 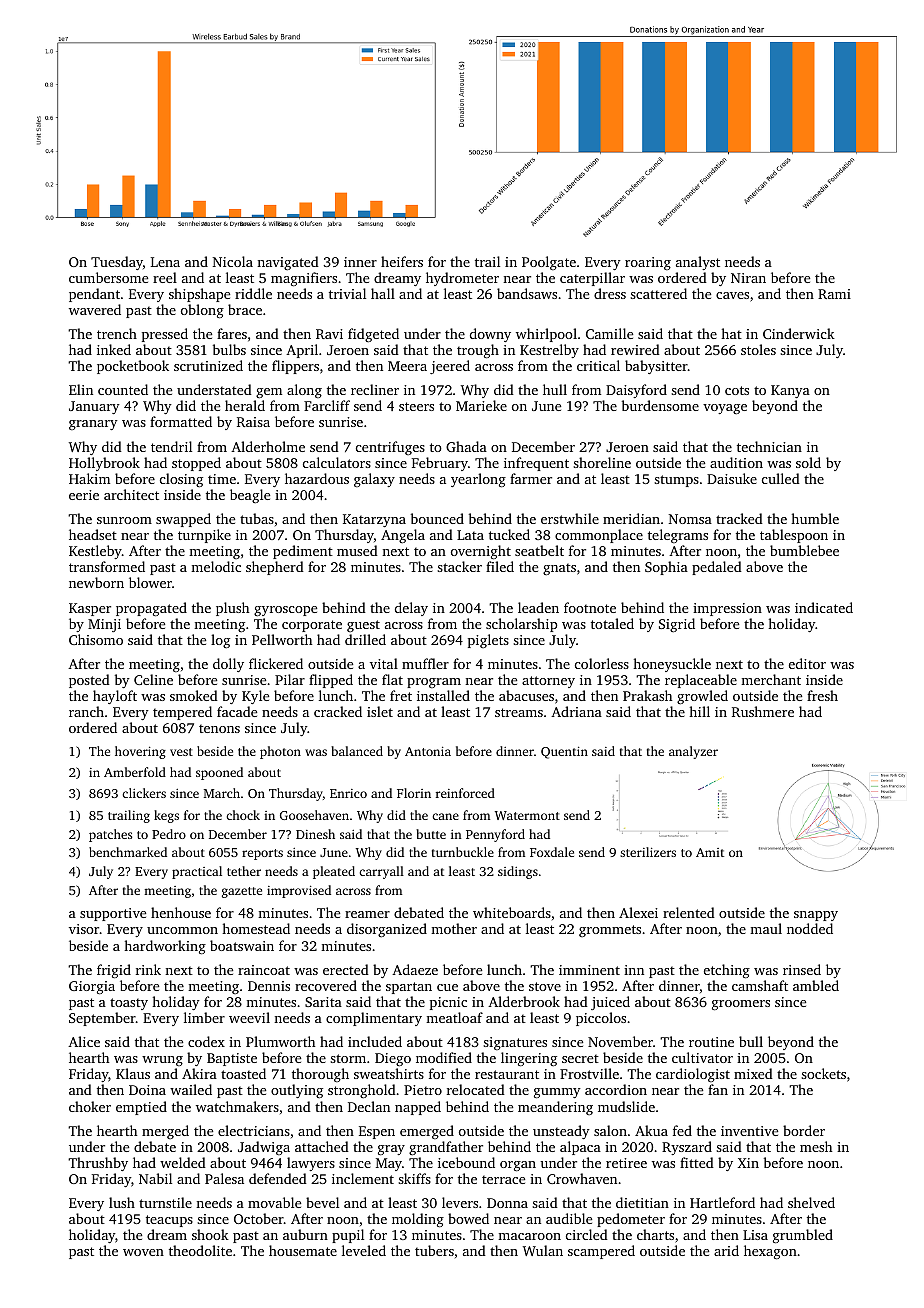 I want to click on codex, so click(x=206, y=1041).
